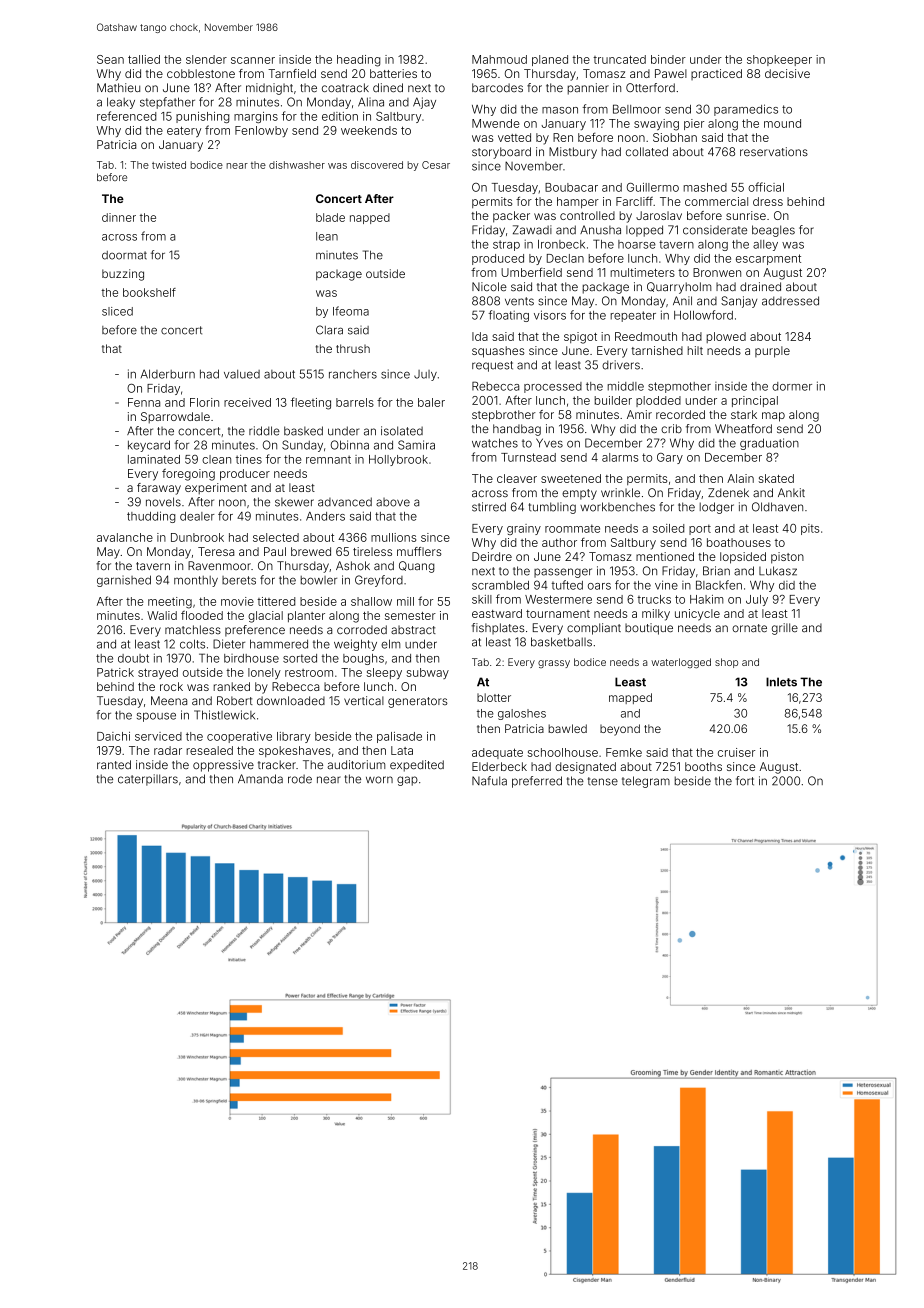 Image resolution: width=924 pixels, height=1308 pixels. I want to click on ranked, so click(232, 686).
